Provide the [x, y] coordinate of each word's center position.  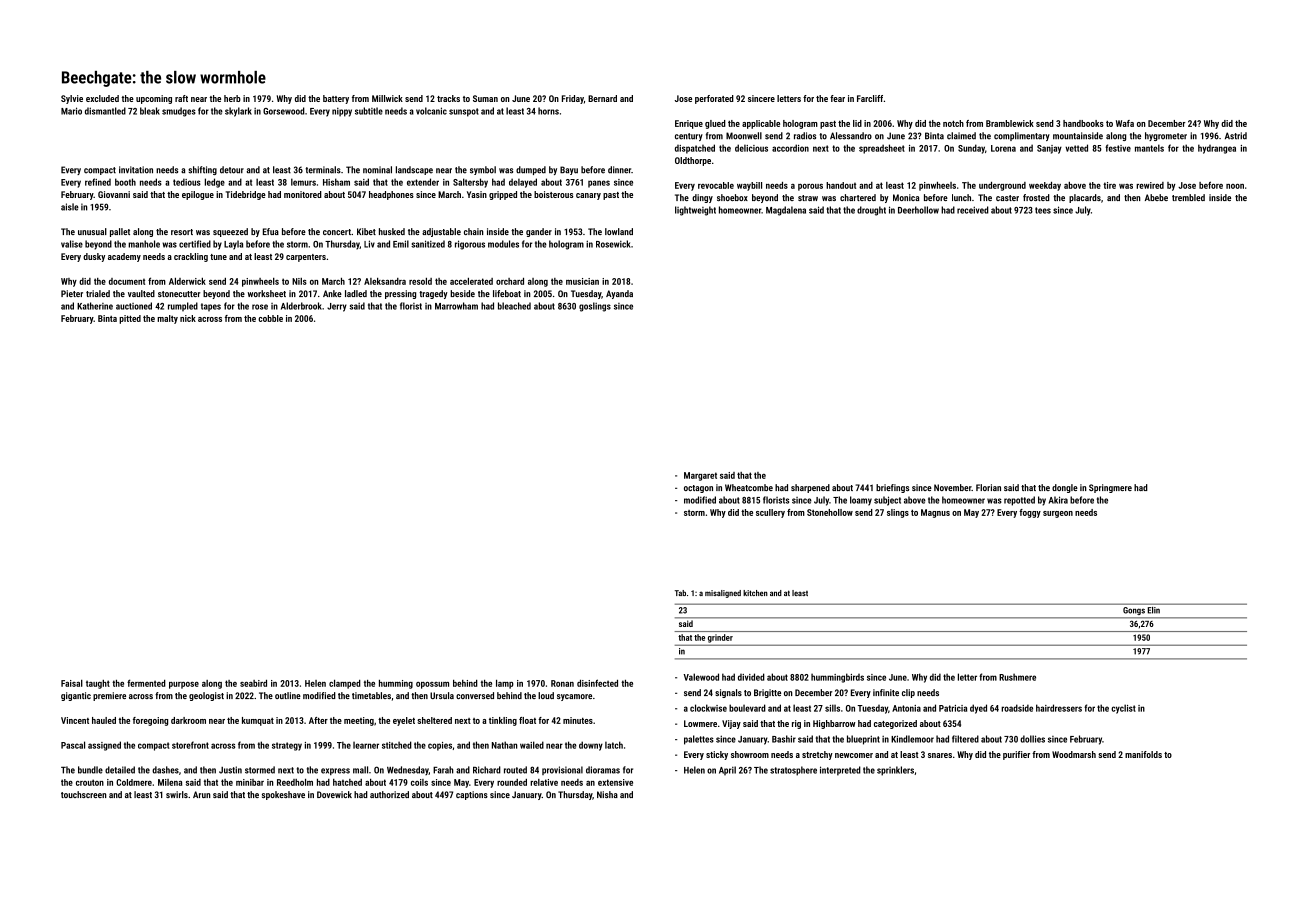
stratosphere [793, 771]
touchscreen [84, 794]
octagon [698, 489]
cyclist [1123, 709]
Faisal [72, 683]
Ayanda [619, 294]
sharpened [810, 488]
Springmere [1110, 488]
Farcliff [870, 98]
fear [837, 98]
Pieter [72, 293]
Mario [71, 111]
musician [582, 281]
